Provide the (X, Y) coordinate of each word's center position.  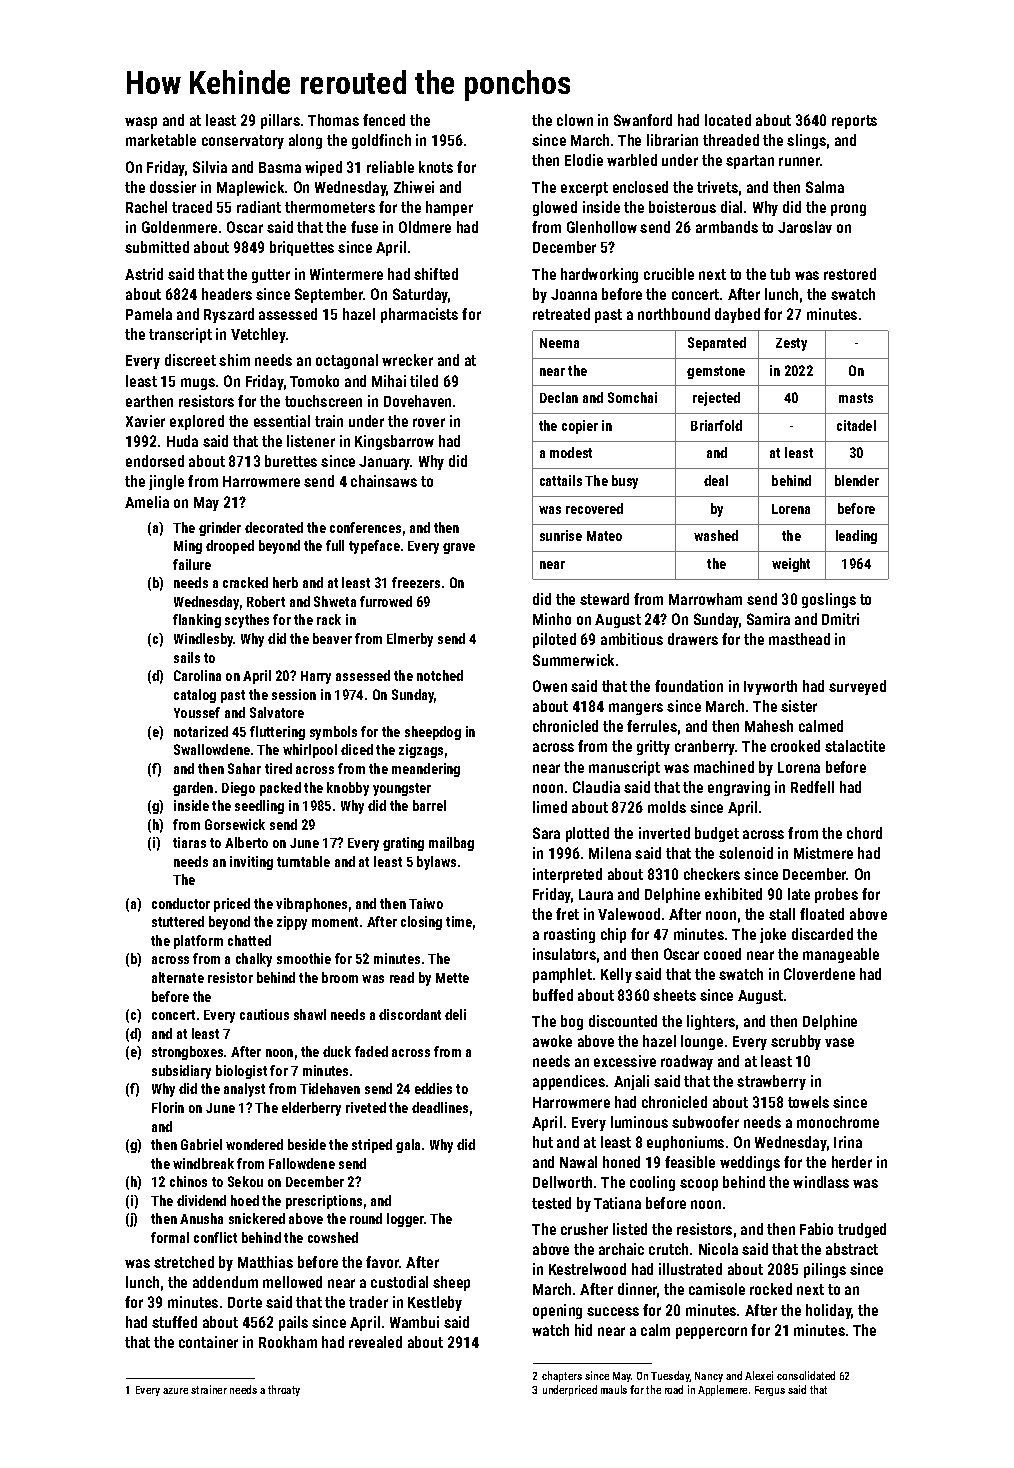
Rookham (288, 1342)
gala (408, 1146)
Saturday (420, 295)
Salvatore (277, 712)
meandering (426, 770)
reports (854, 122)
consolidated (806, 1375)
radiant (259, 207)
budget (717, 834)
